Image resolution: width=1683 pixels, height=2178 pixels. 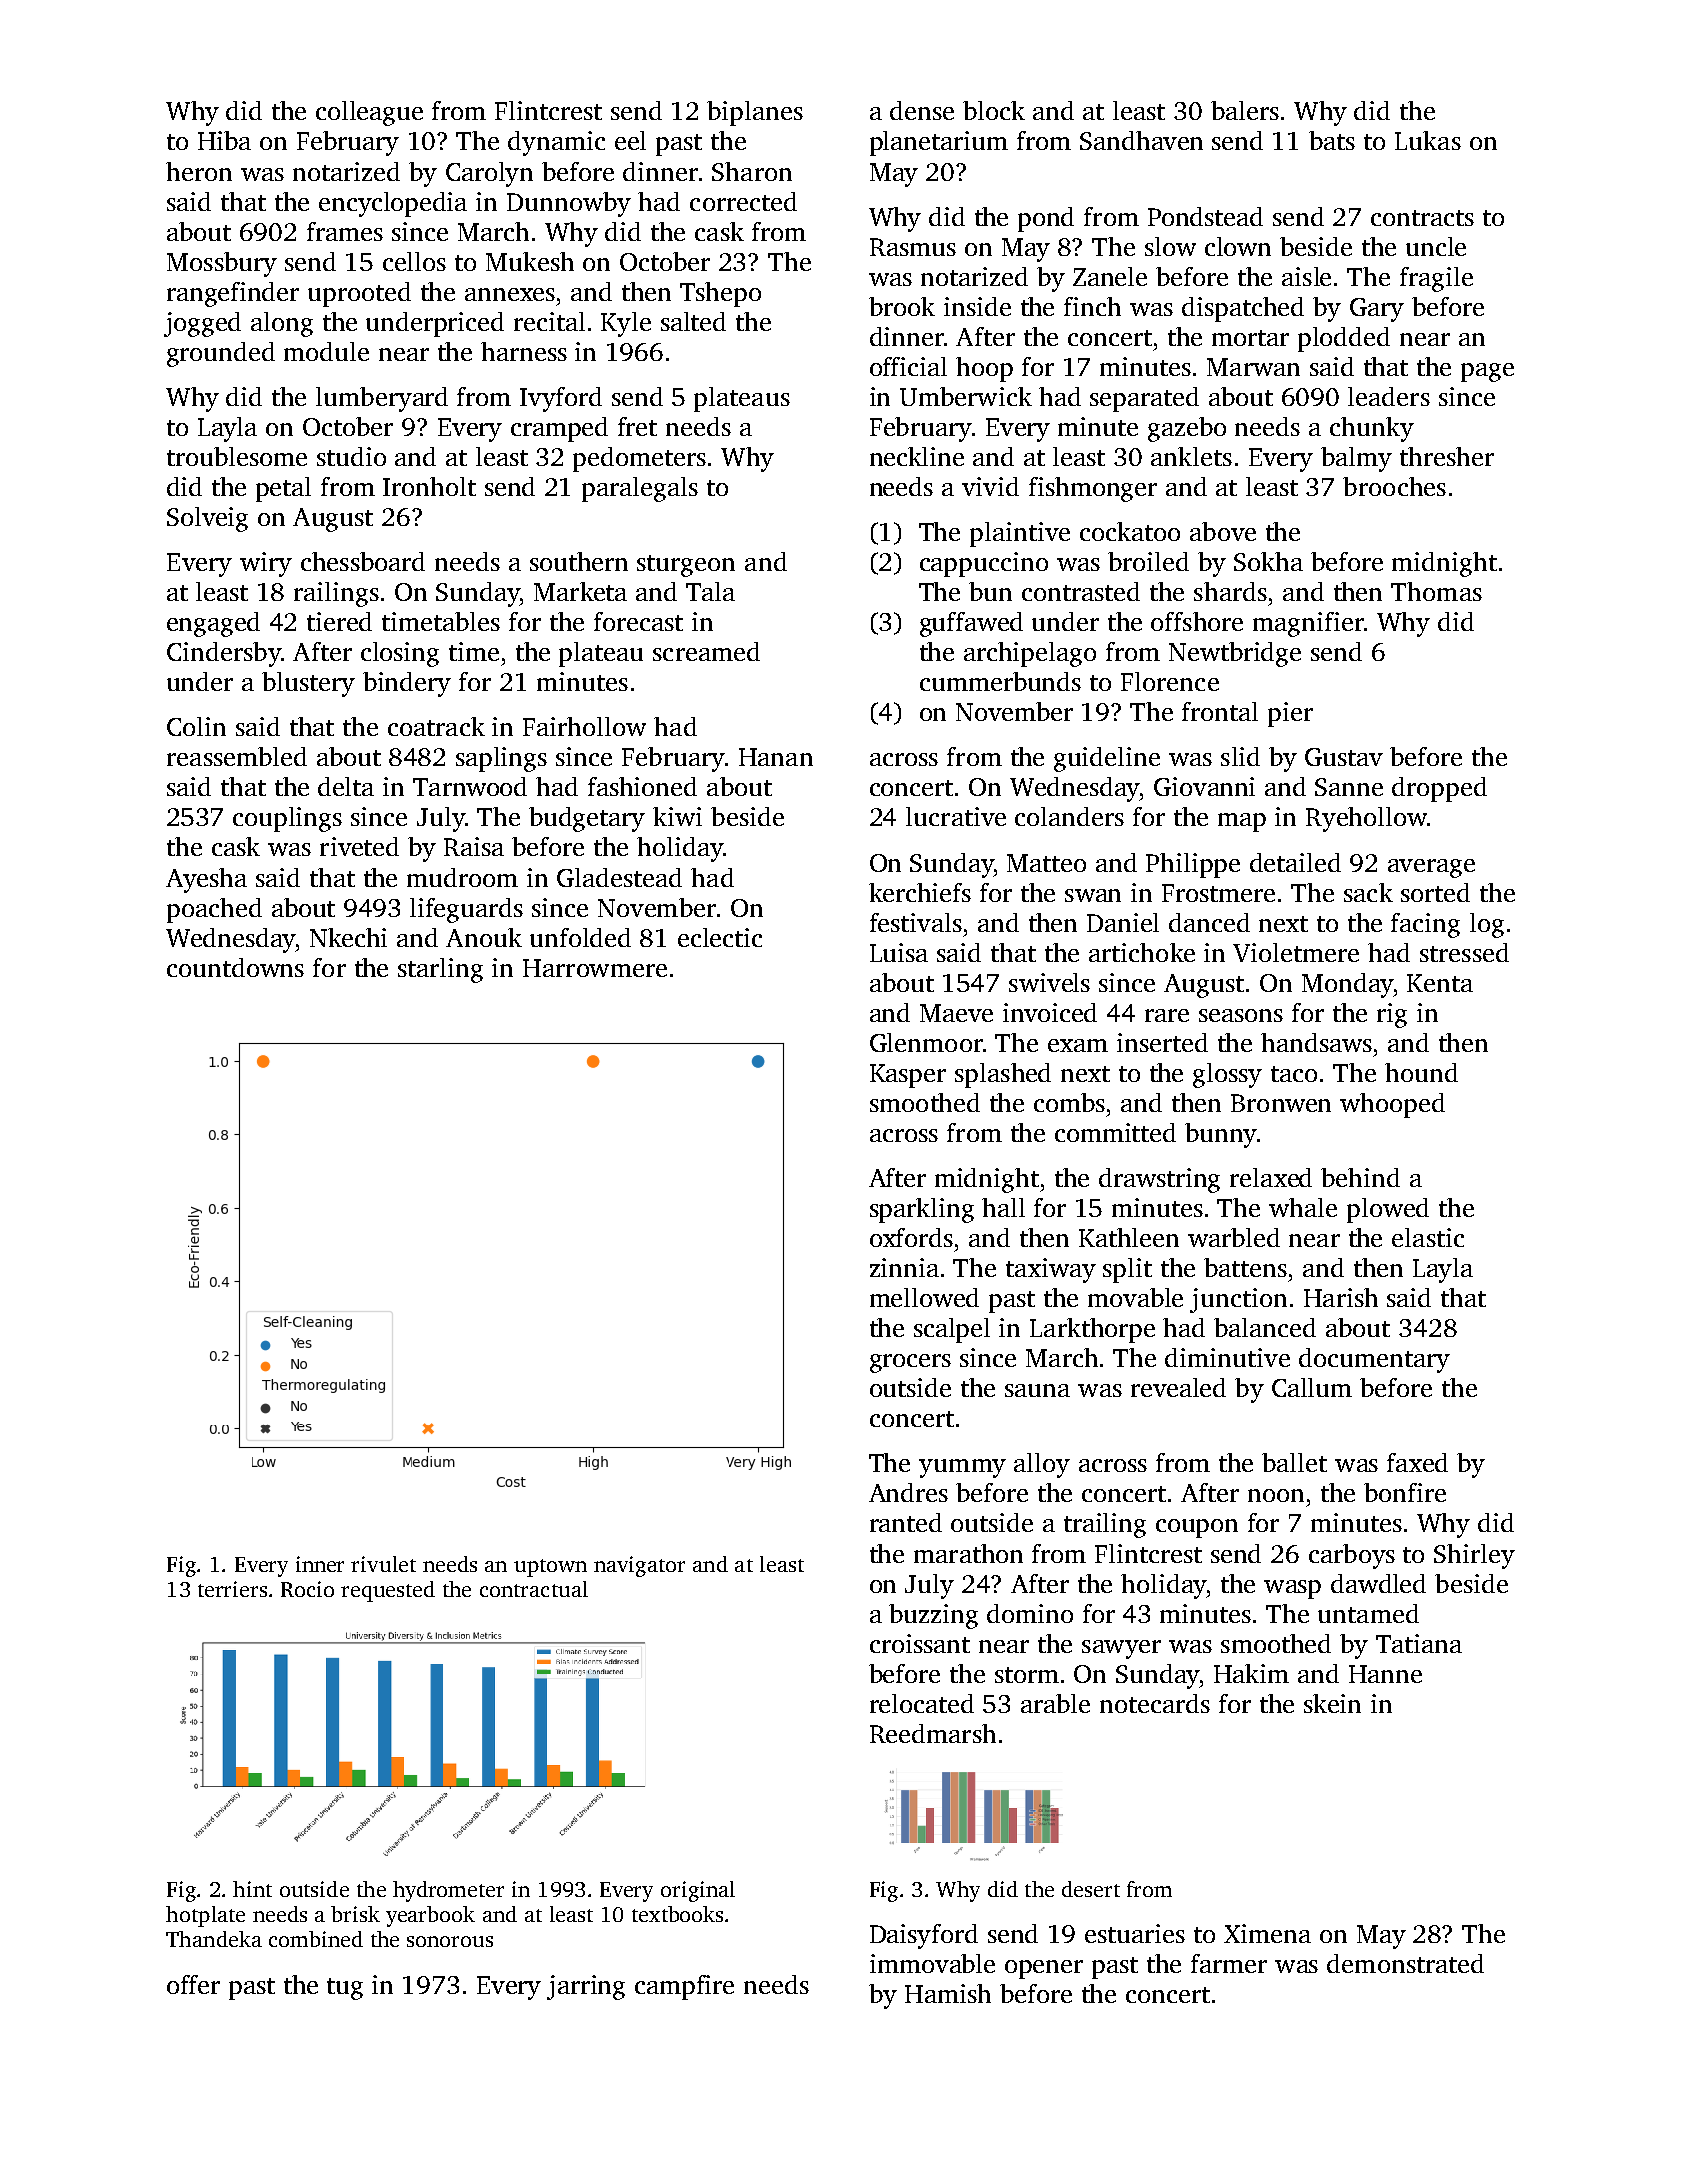 I want to click on Ximena, so click(x=1267, y=1933).
